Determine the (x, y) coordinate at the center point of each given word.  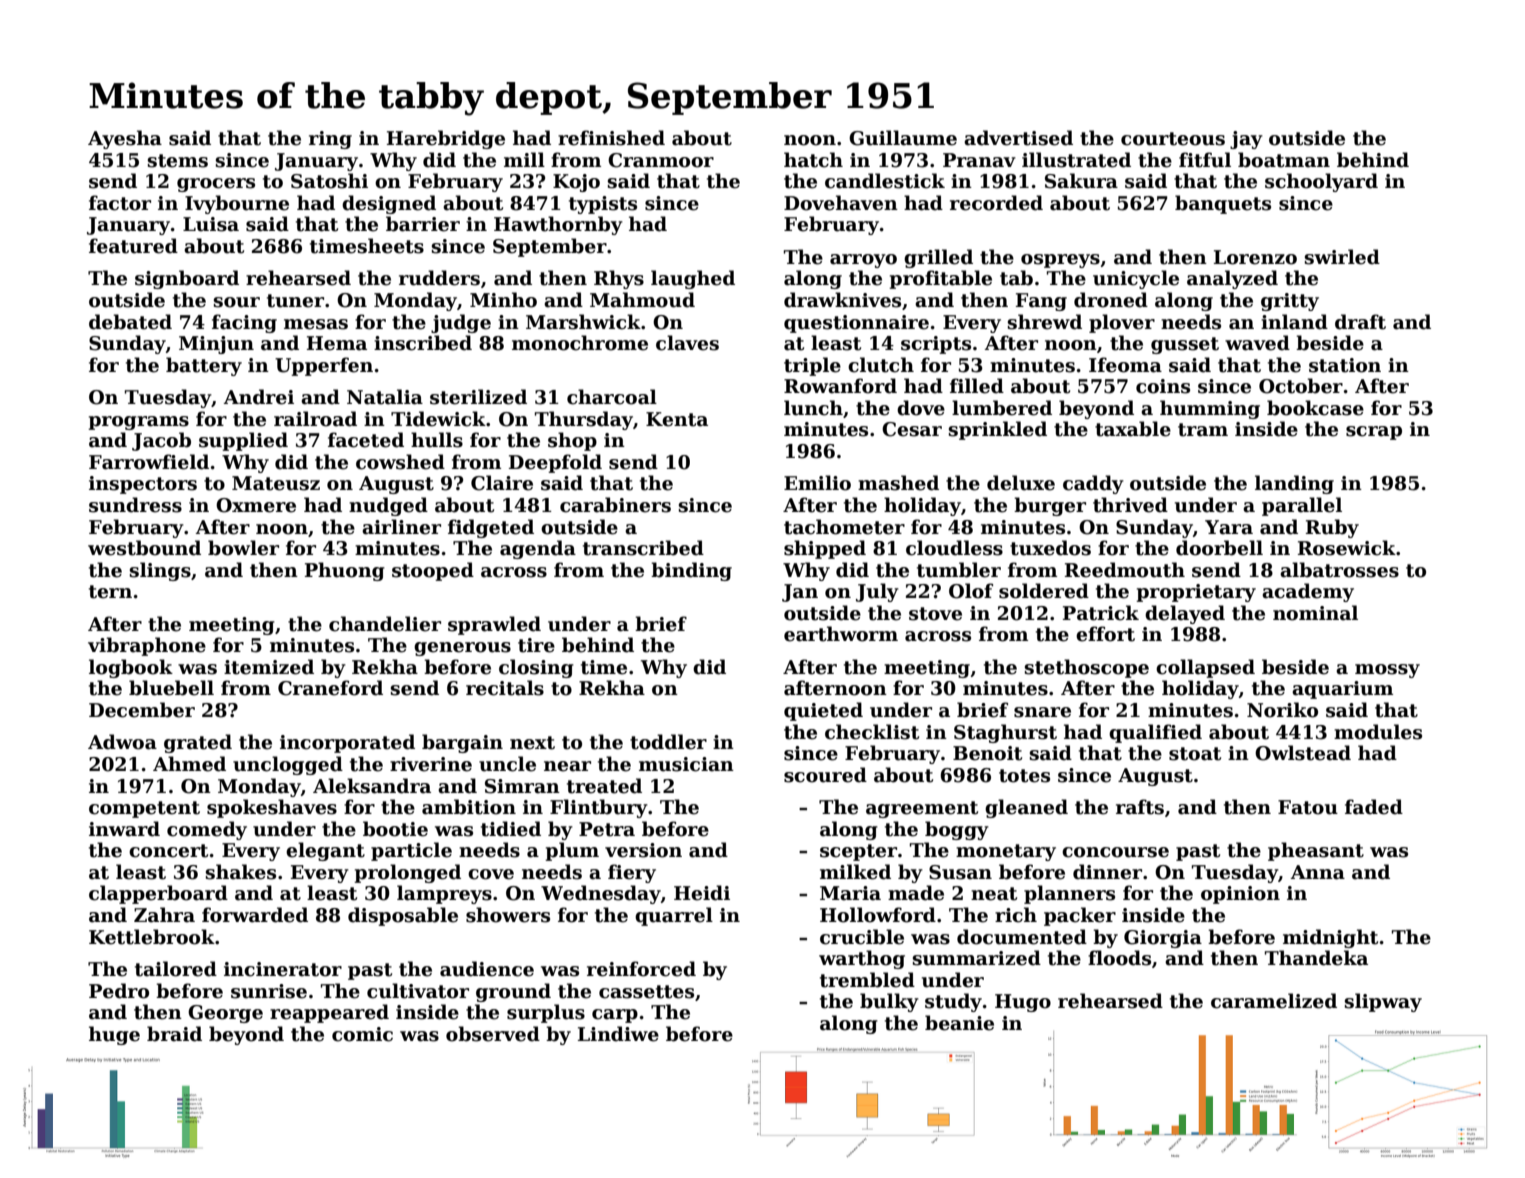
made (916, 893)
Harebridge (446, 139)
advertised (1018, 138)
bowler (243, 548)
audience (487, 969)
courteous (1173, 139)
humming (1210, 409)
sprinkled (998, 430)
